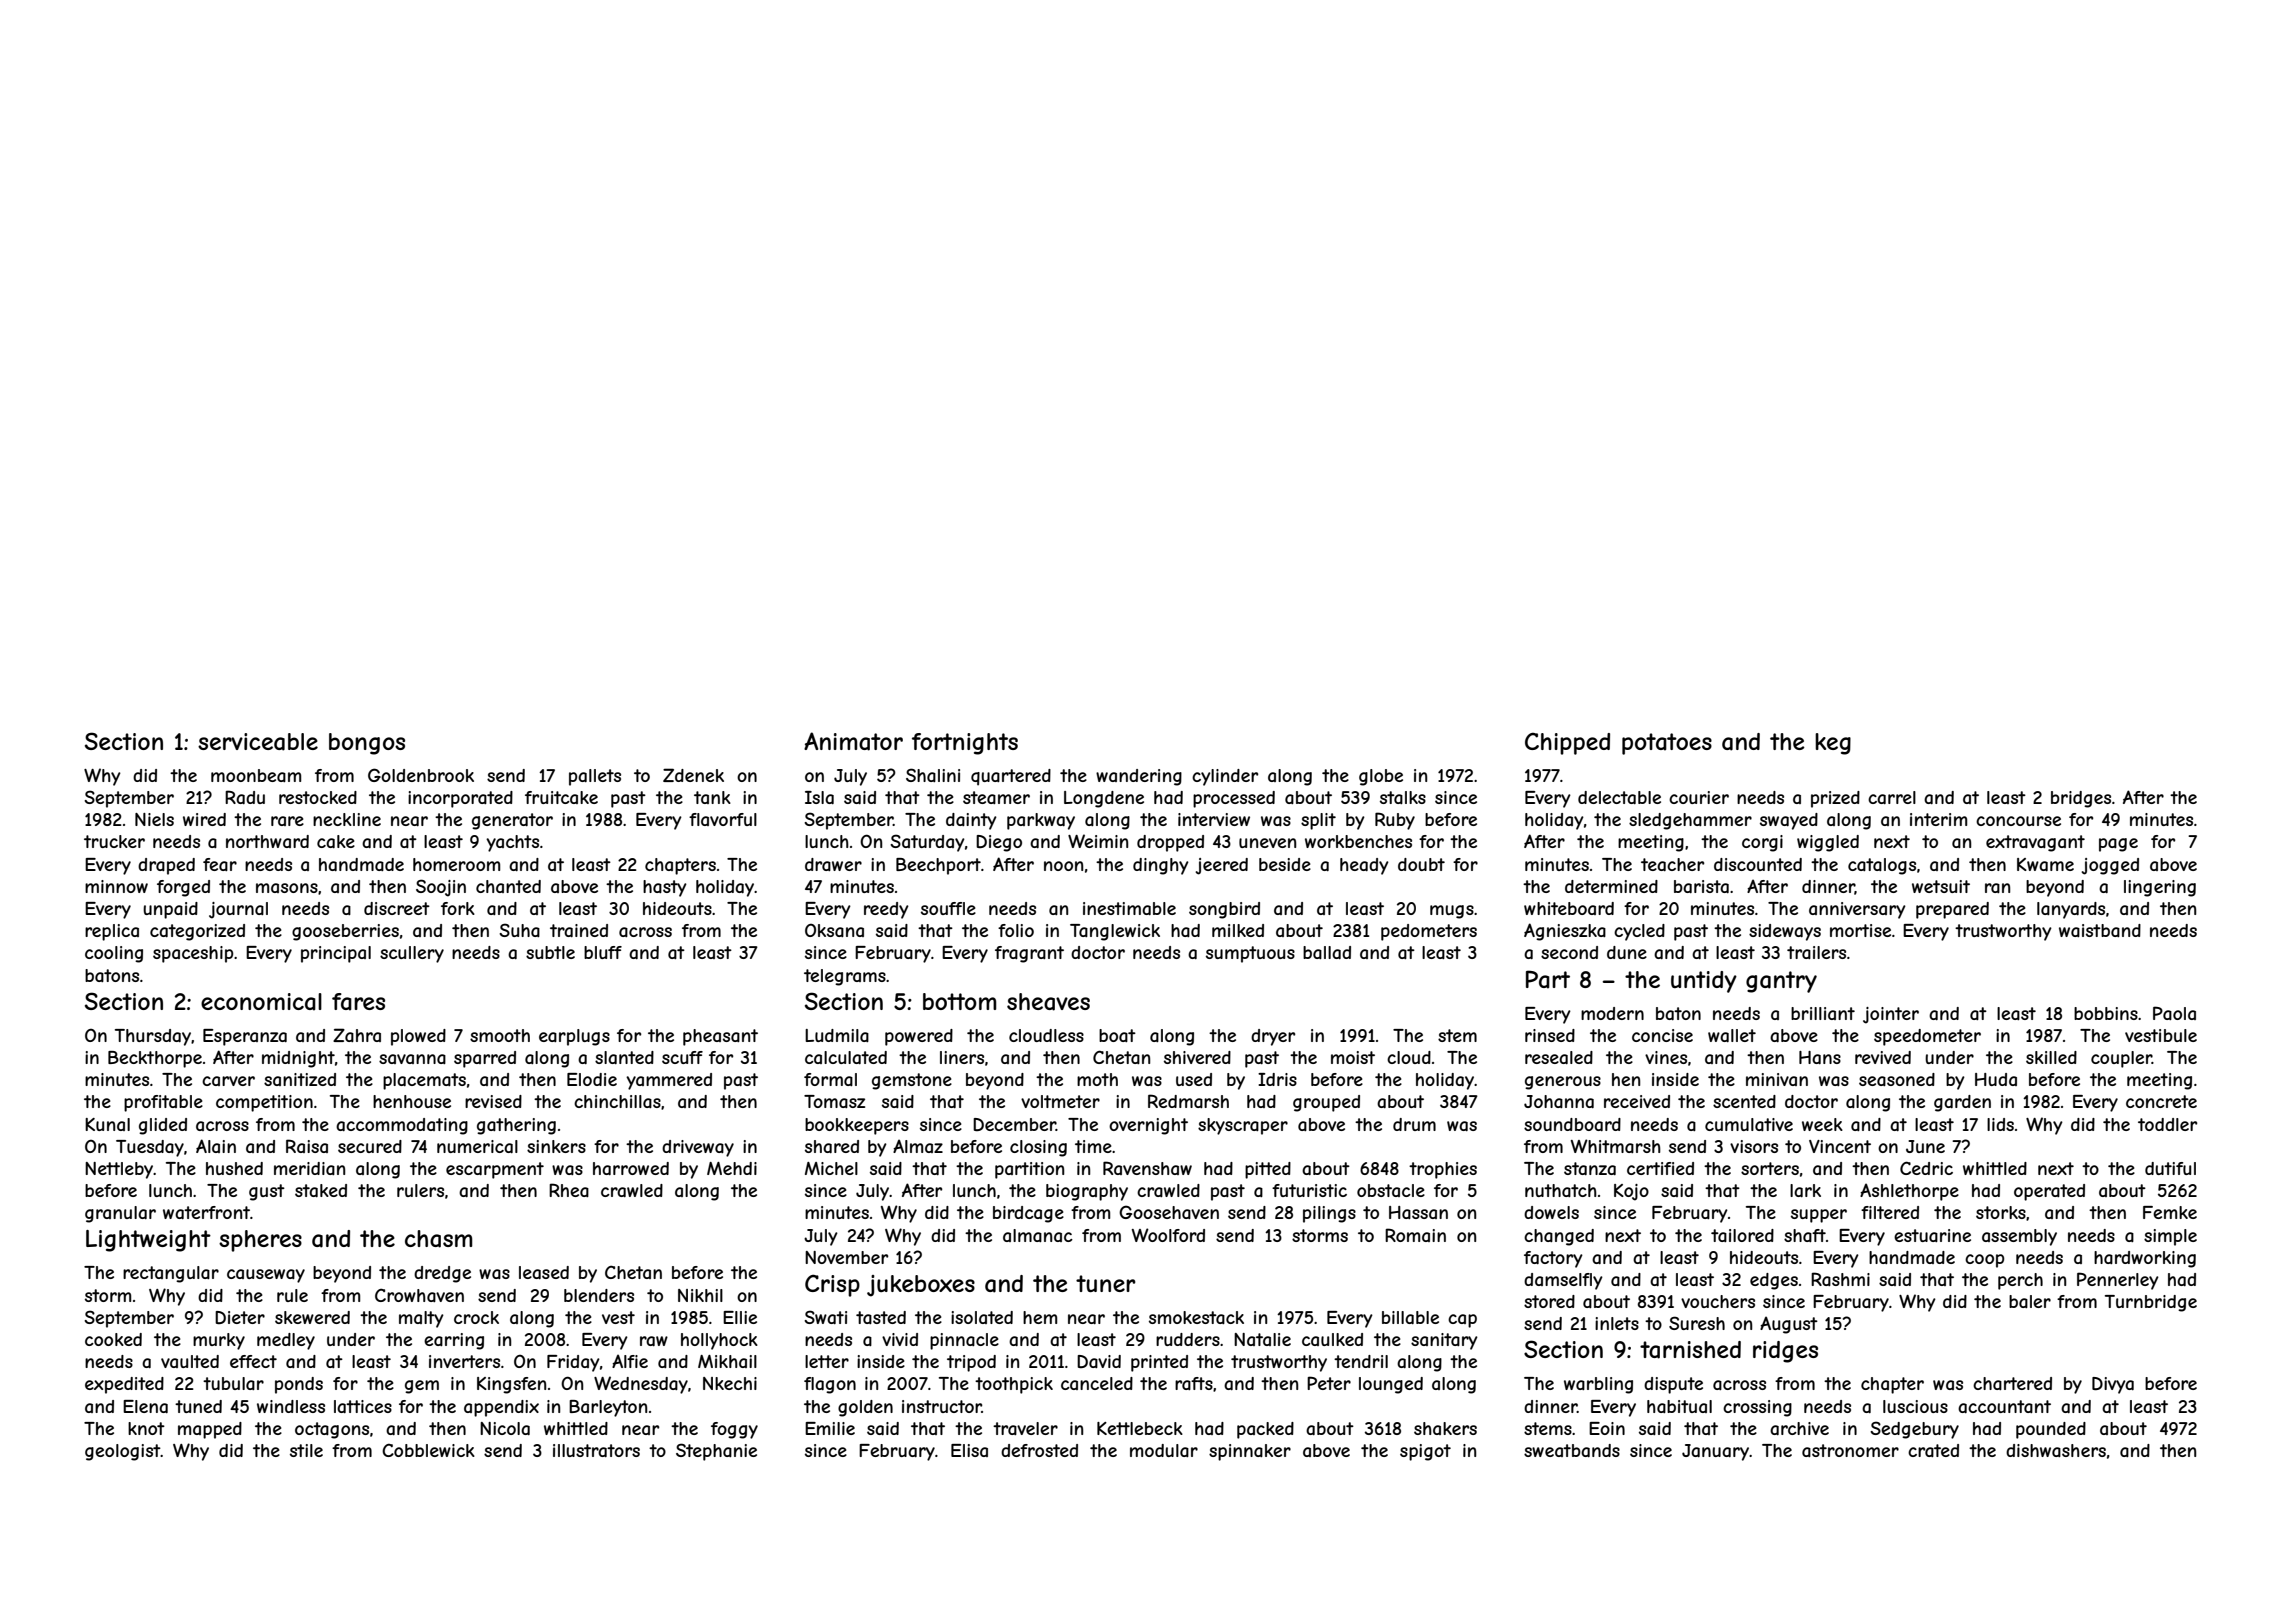 The width and height of the screenshot is (2282, 1614). I want to click on damselfly, so click(1563, 1281).
